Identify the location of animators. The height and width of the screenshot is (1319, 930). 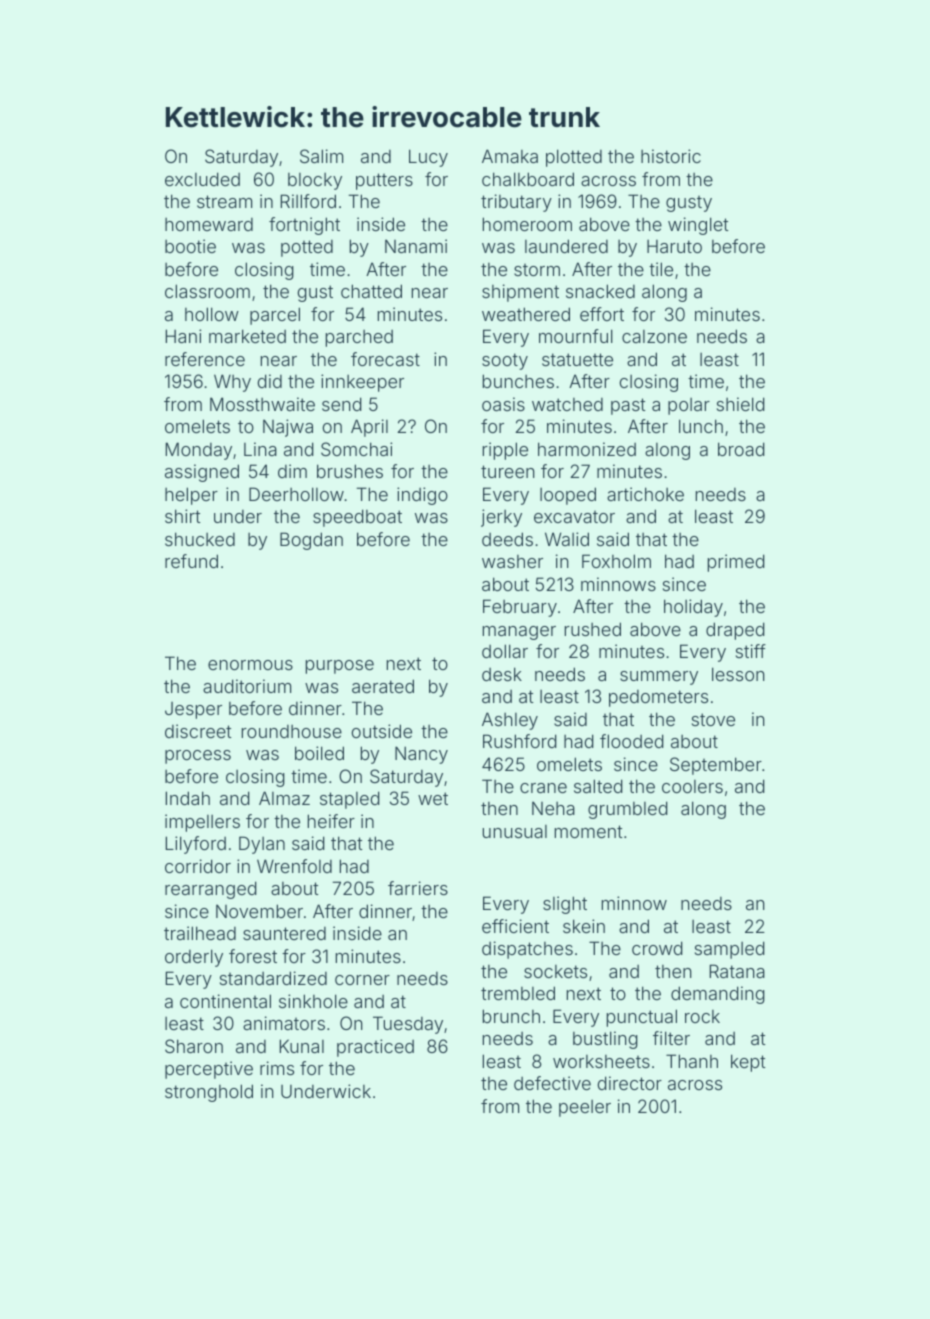
(284, 1023).
